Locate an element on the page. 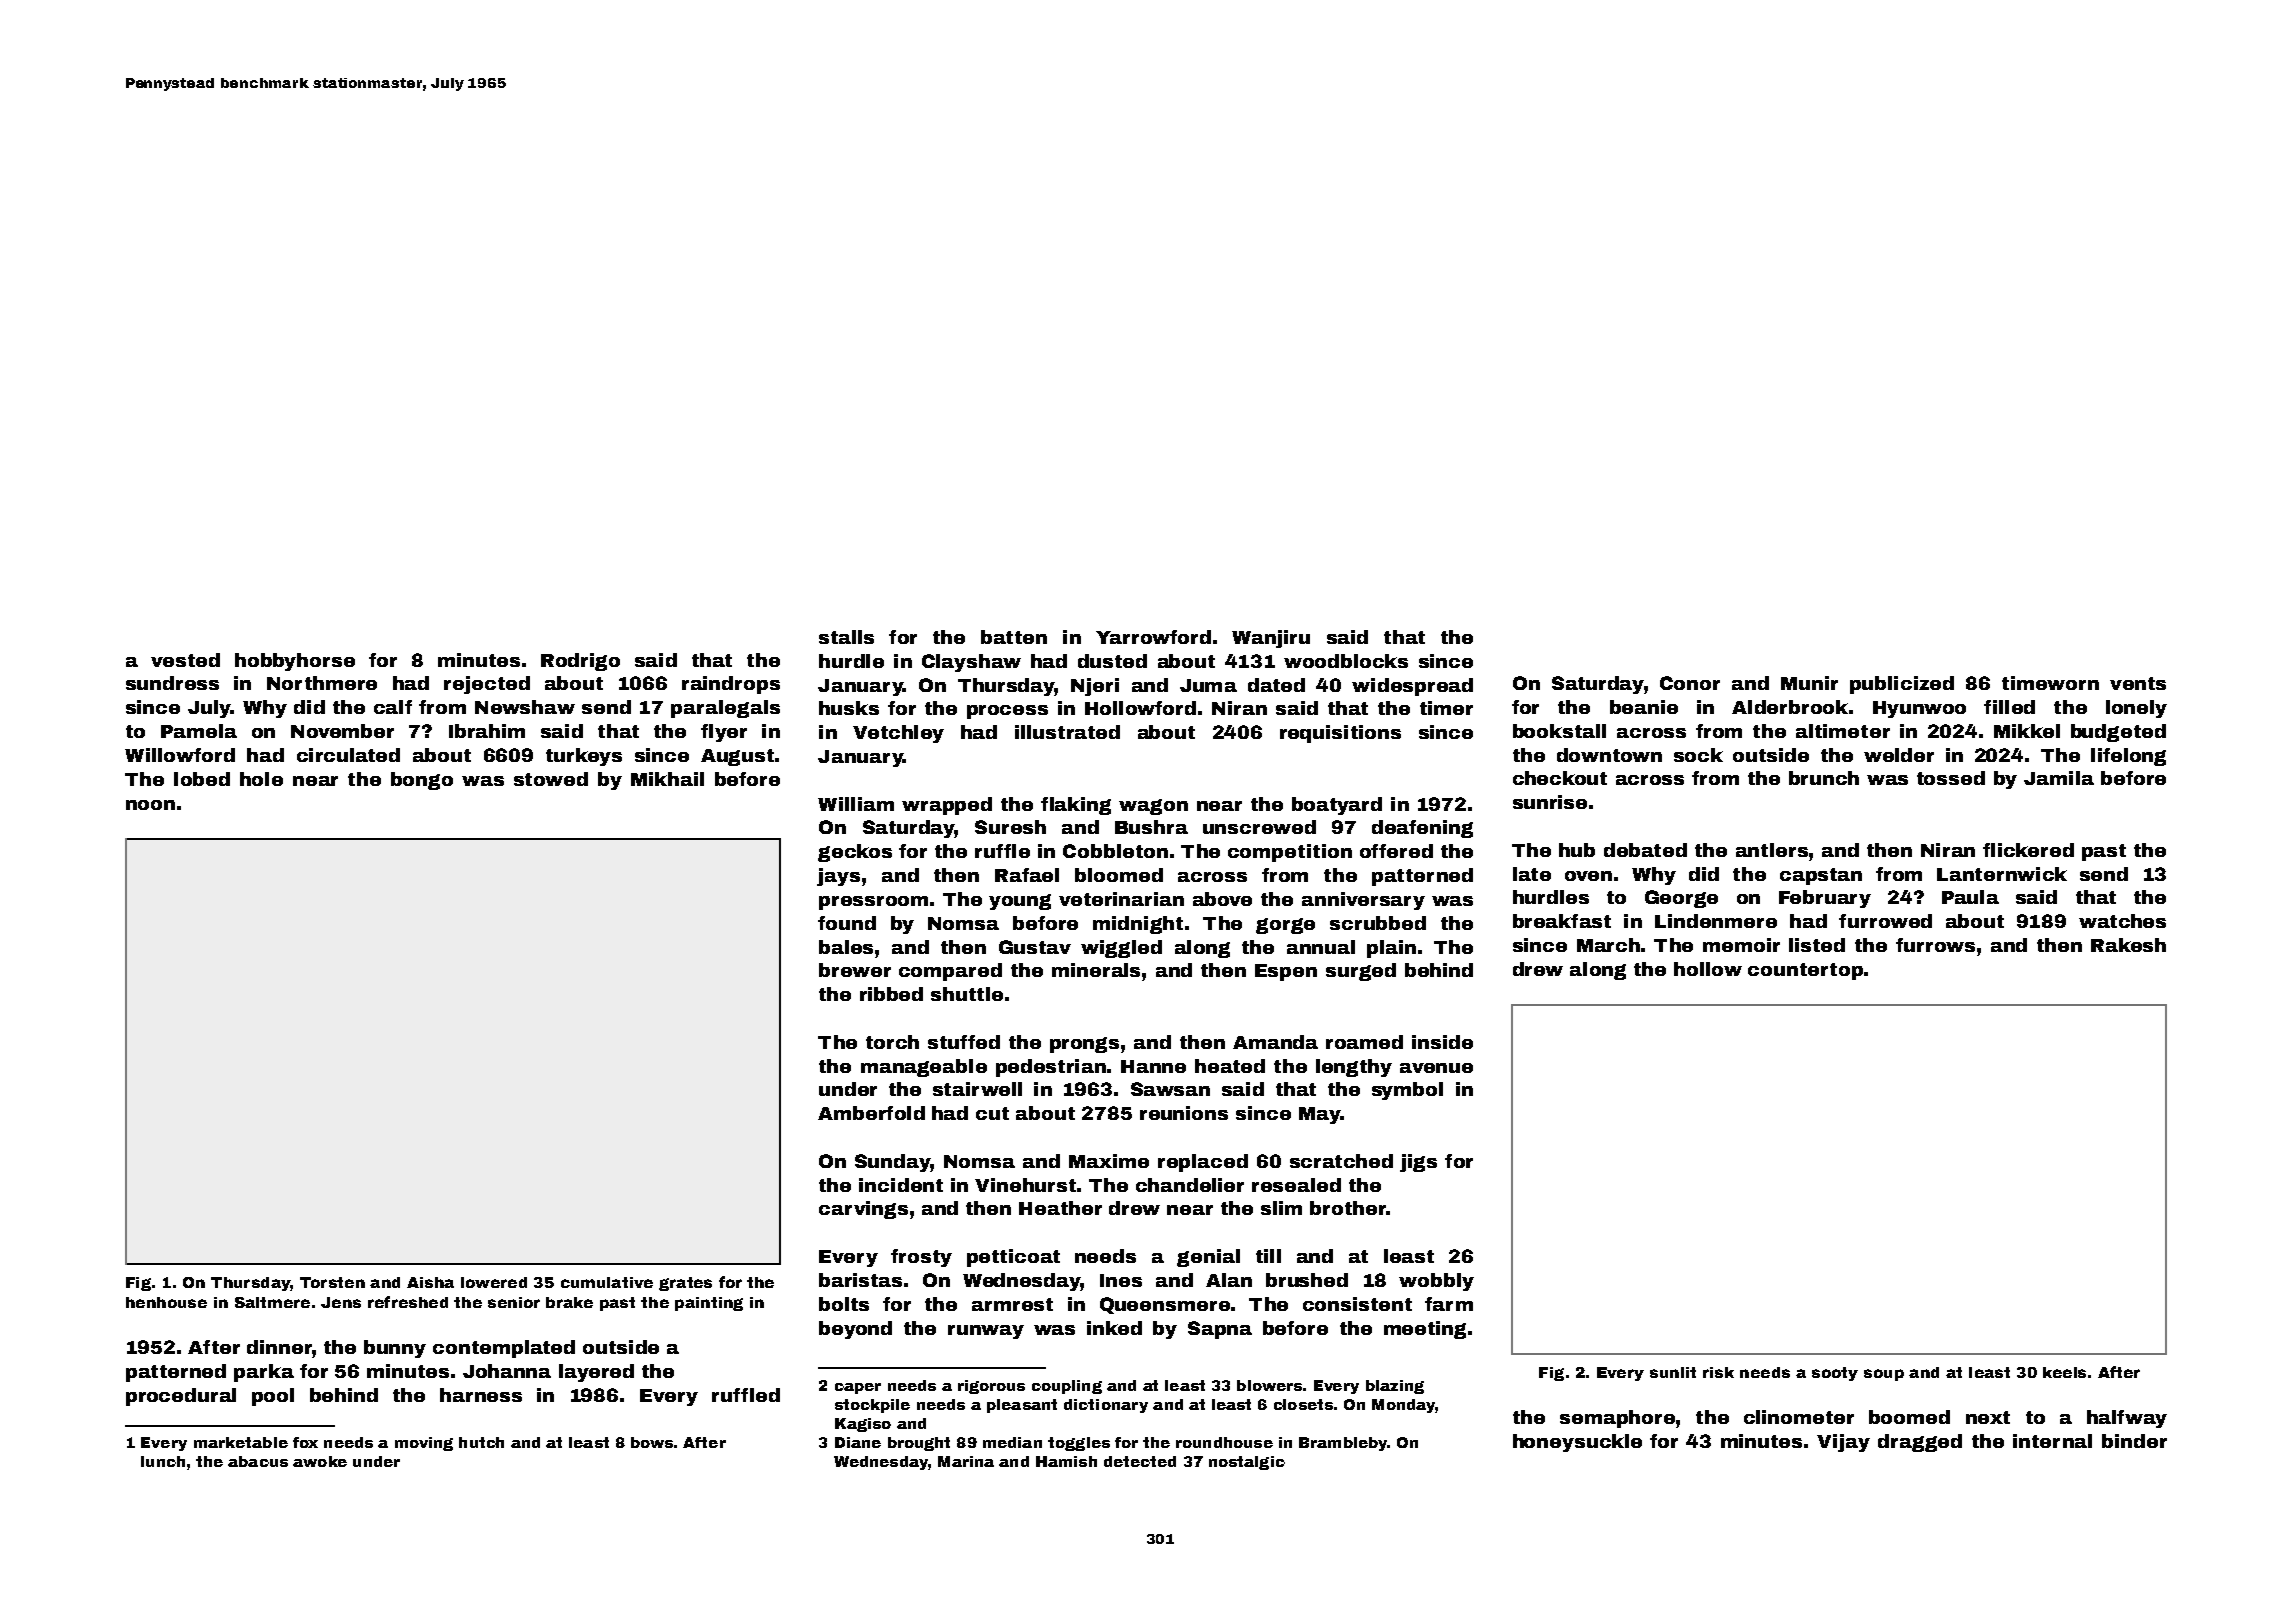  hobbyhorse is located at coordinates (295, 662).
